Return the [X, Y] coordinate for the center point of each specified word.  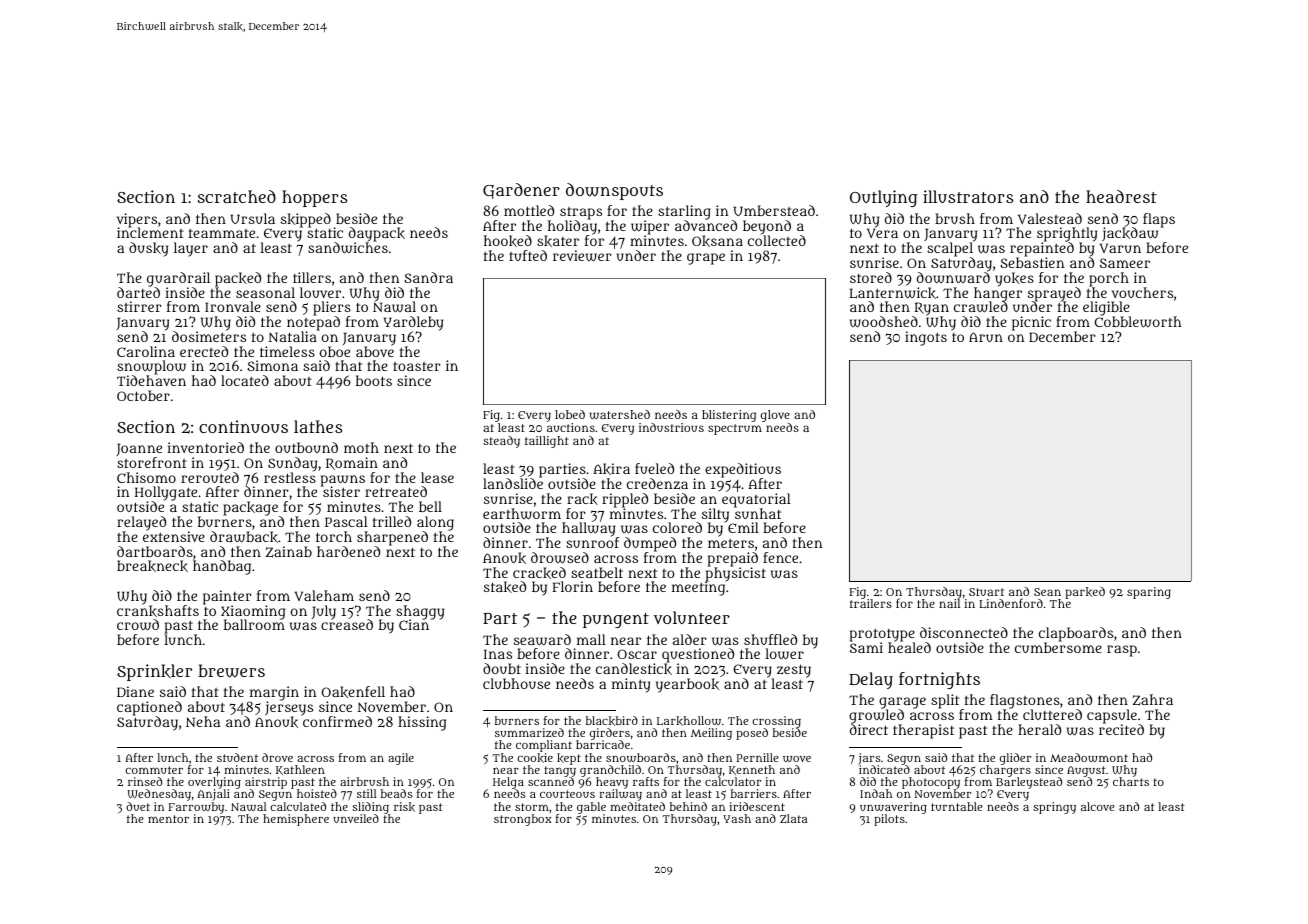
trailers [871, 604]
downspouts [614, 191]
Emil [743, 528]
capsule [1112, 716]
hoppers [314, 198]
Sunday [292, 464]
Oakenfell [353, 692]
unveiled [356, 818]
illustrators [968, 196]
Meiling [711, 734]
